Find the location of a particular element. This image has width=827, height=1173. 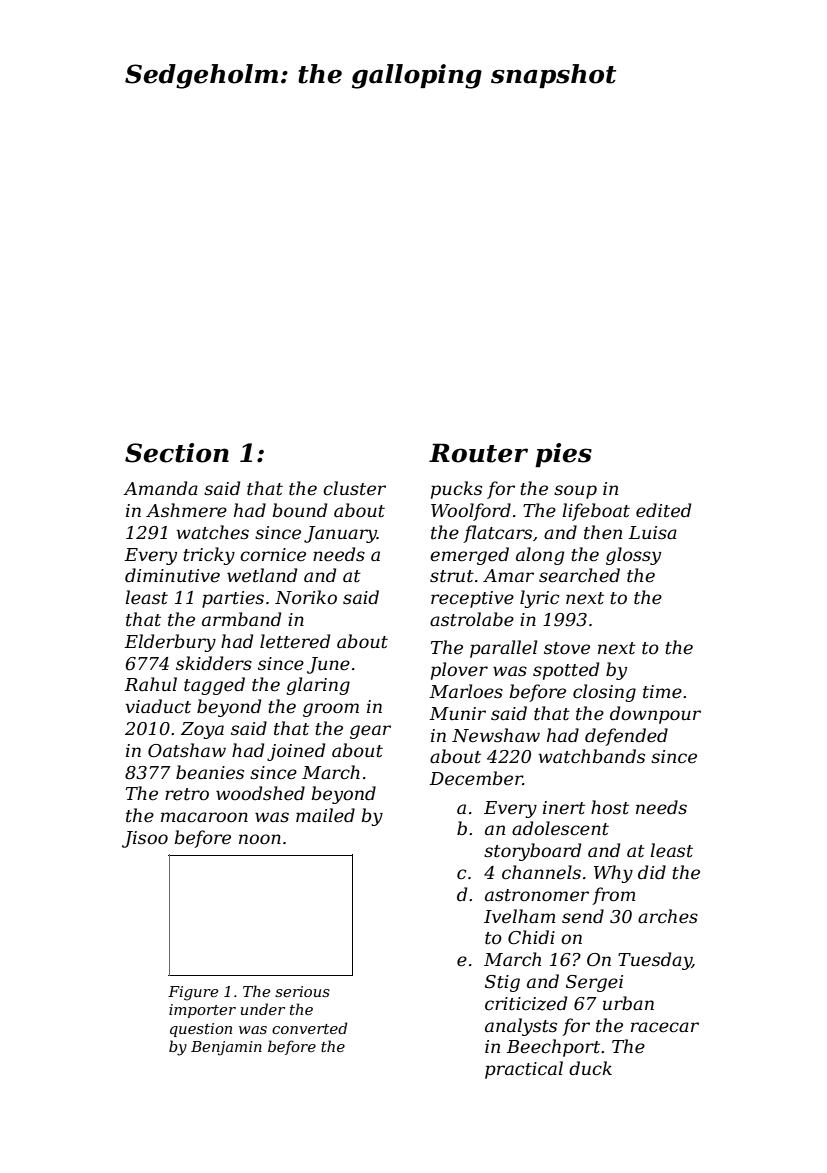

Amanda is located at coordinates (160, 488).
